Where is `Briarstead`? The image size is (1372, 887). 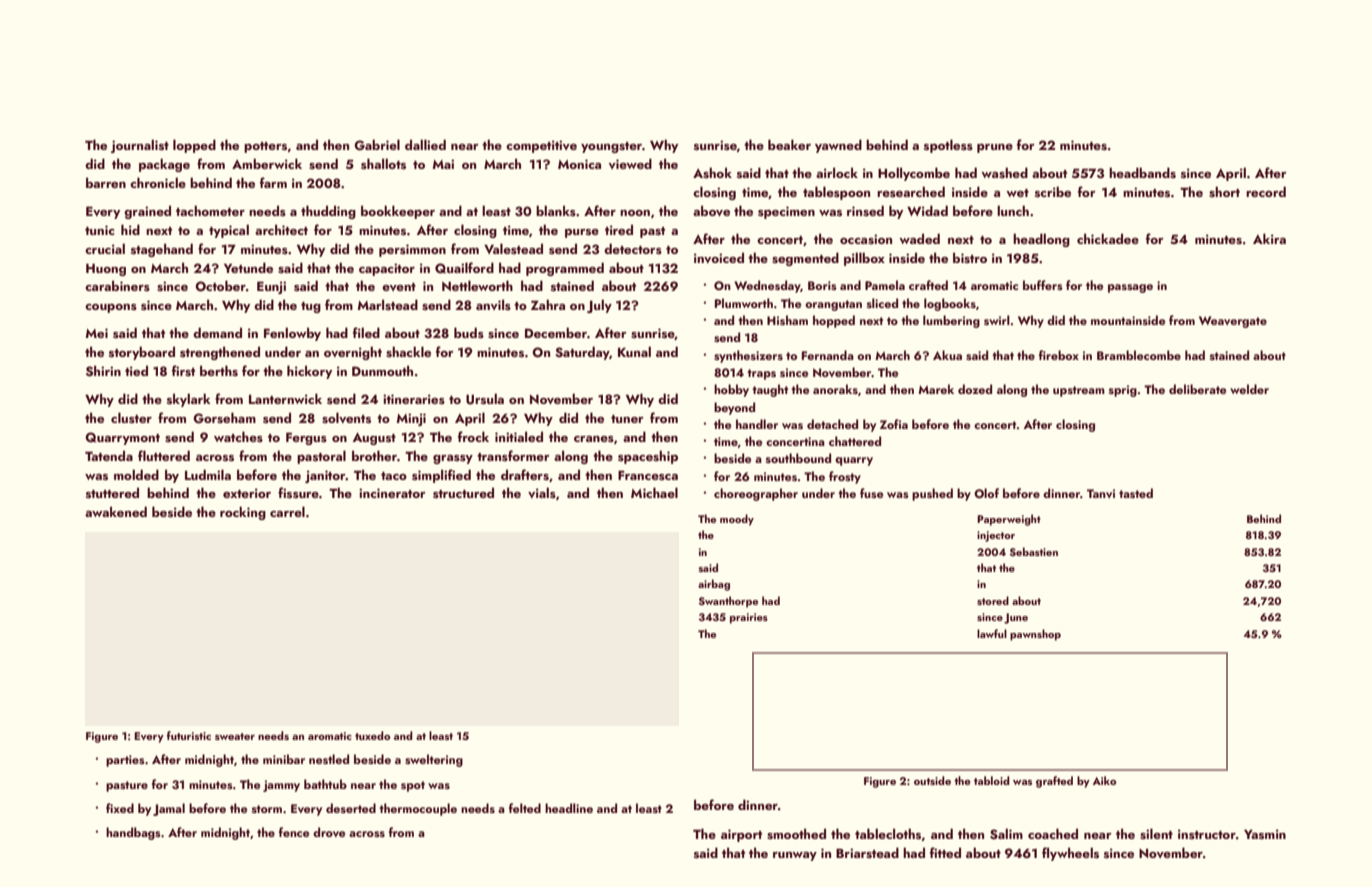
Briarstead is located at coordinates (867, 853).
